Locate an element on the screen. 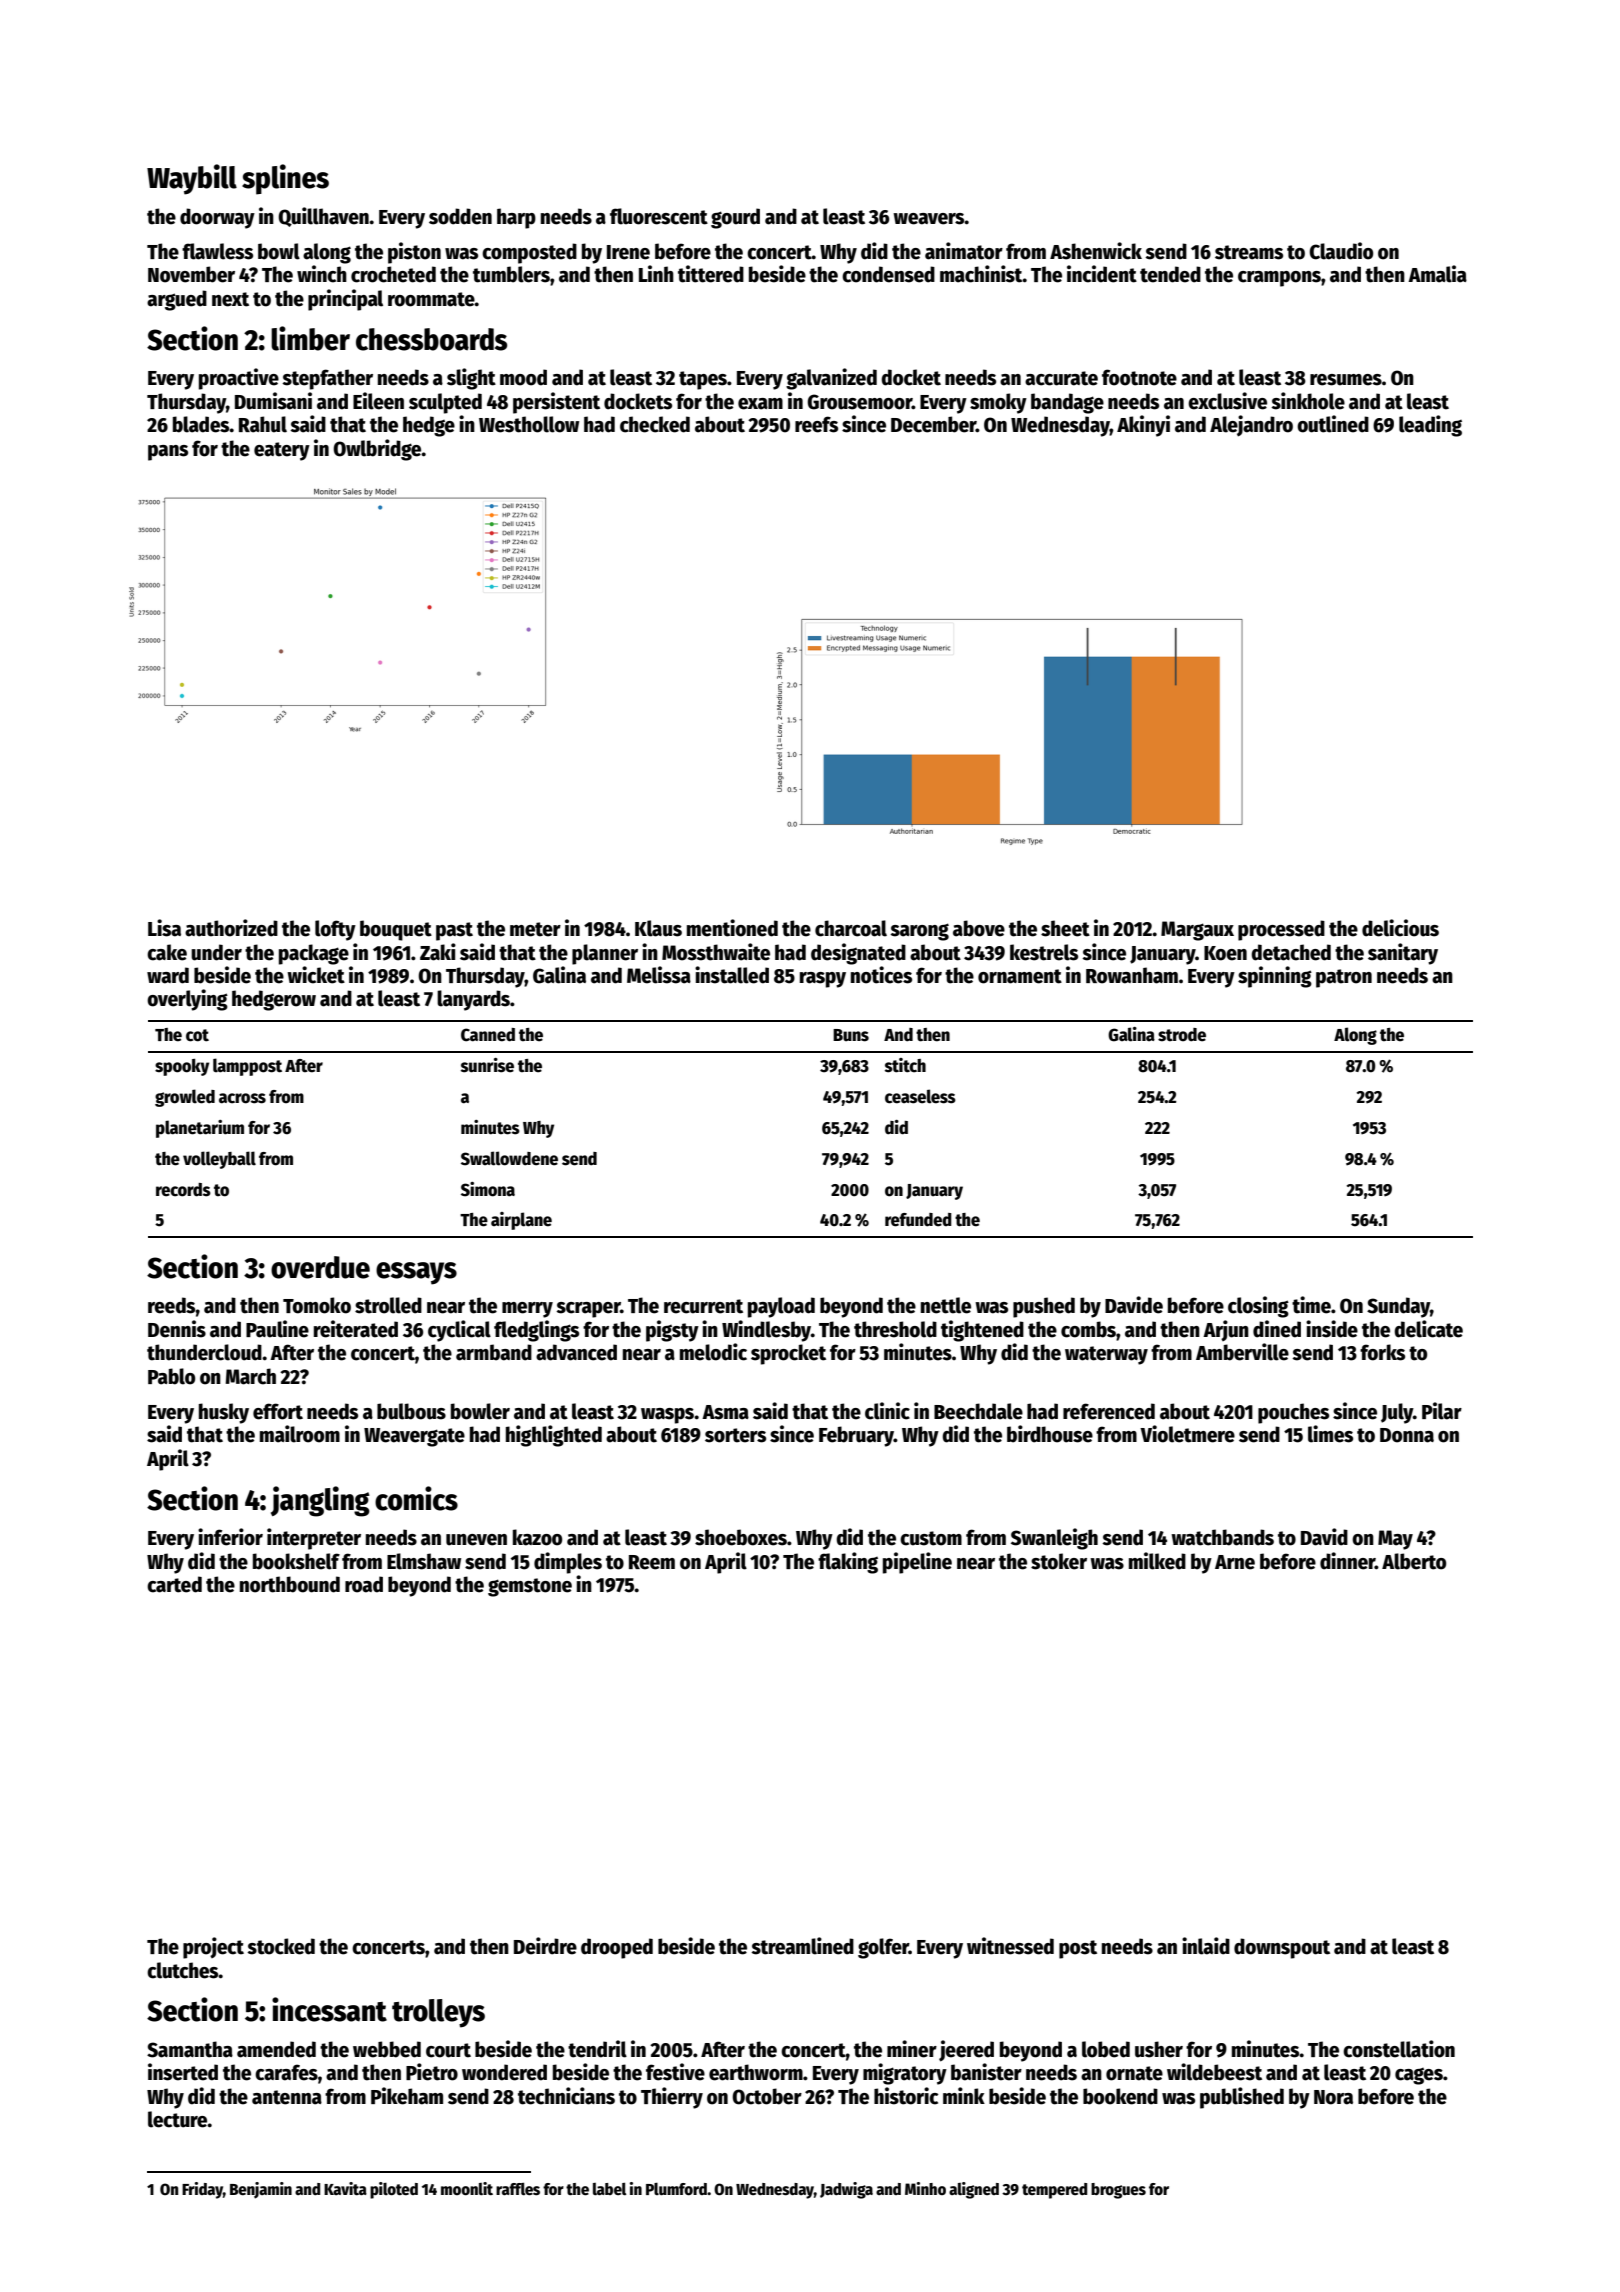 The image size is (1620, 2292). brogues is located at coordinates (1118, 2191).
